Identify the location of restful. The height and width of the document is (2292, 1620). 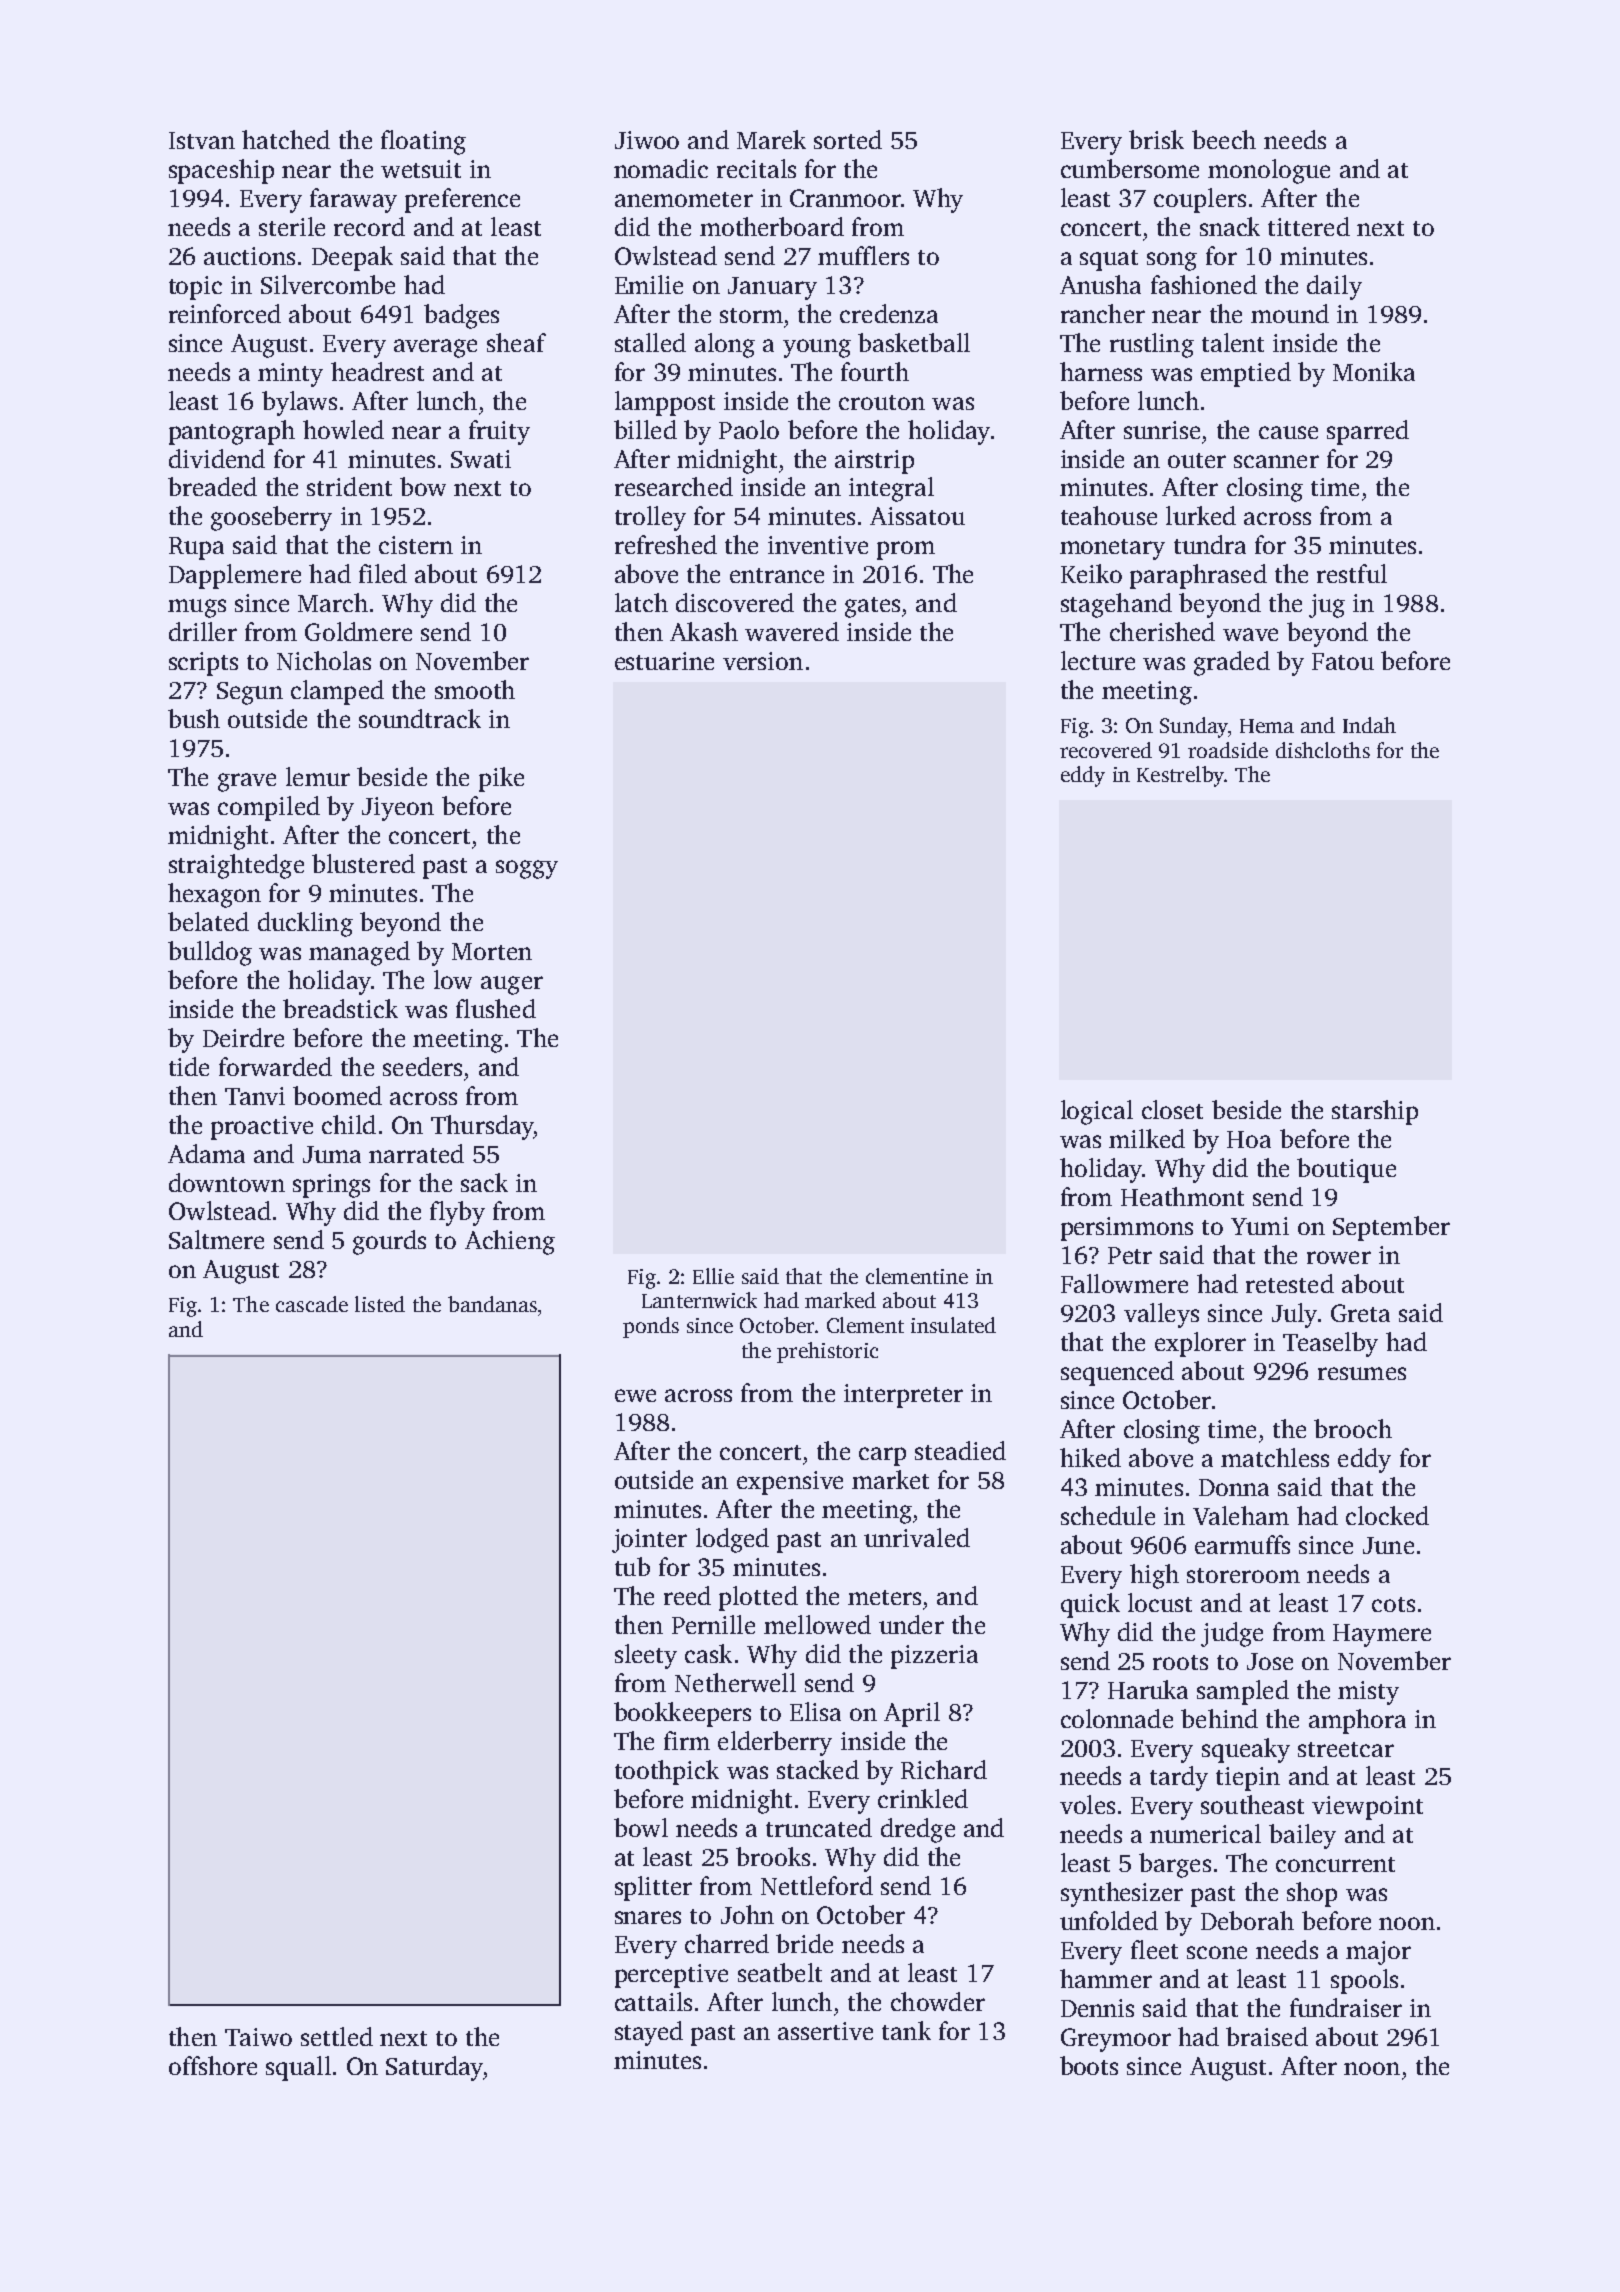
(1352, 573).
